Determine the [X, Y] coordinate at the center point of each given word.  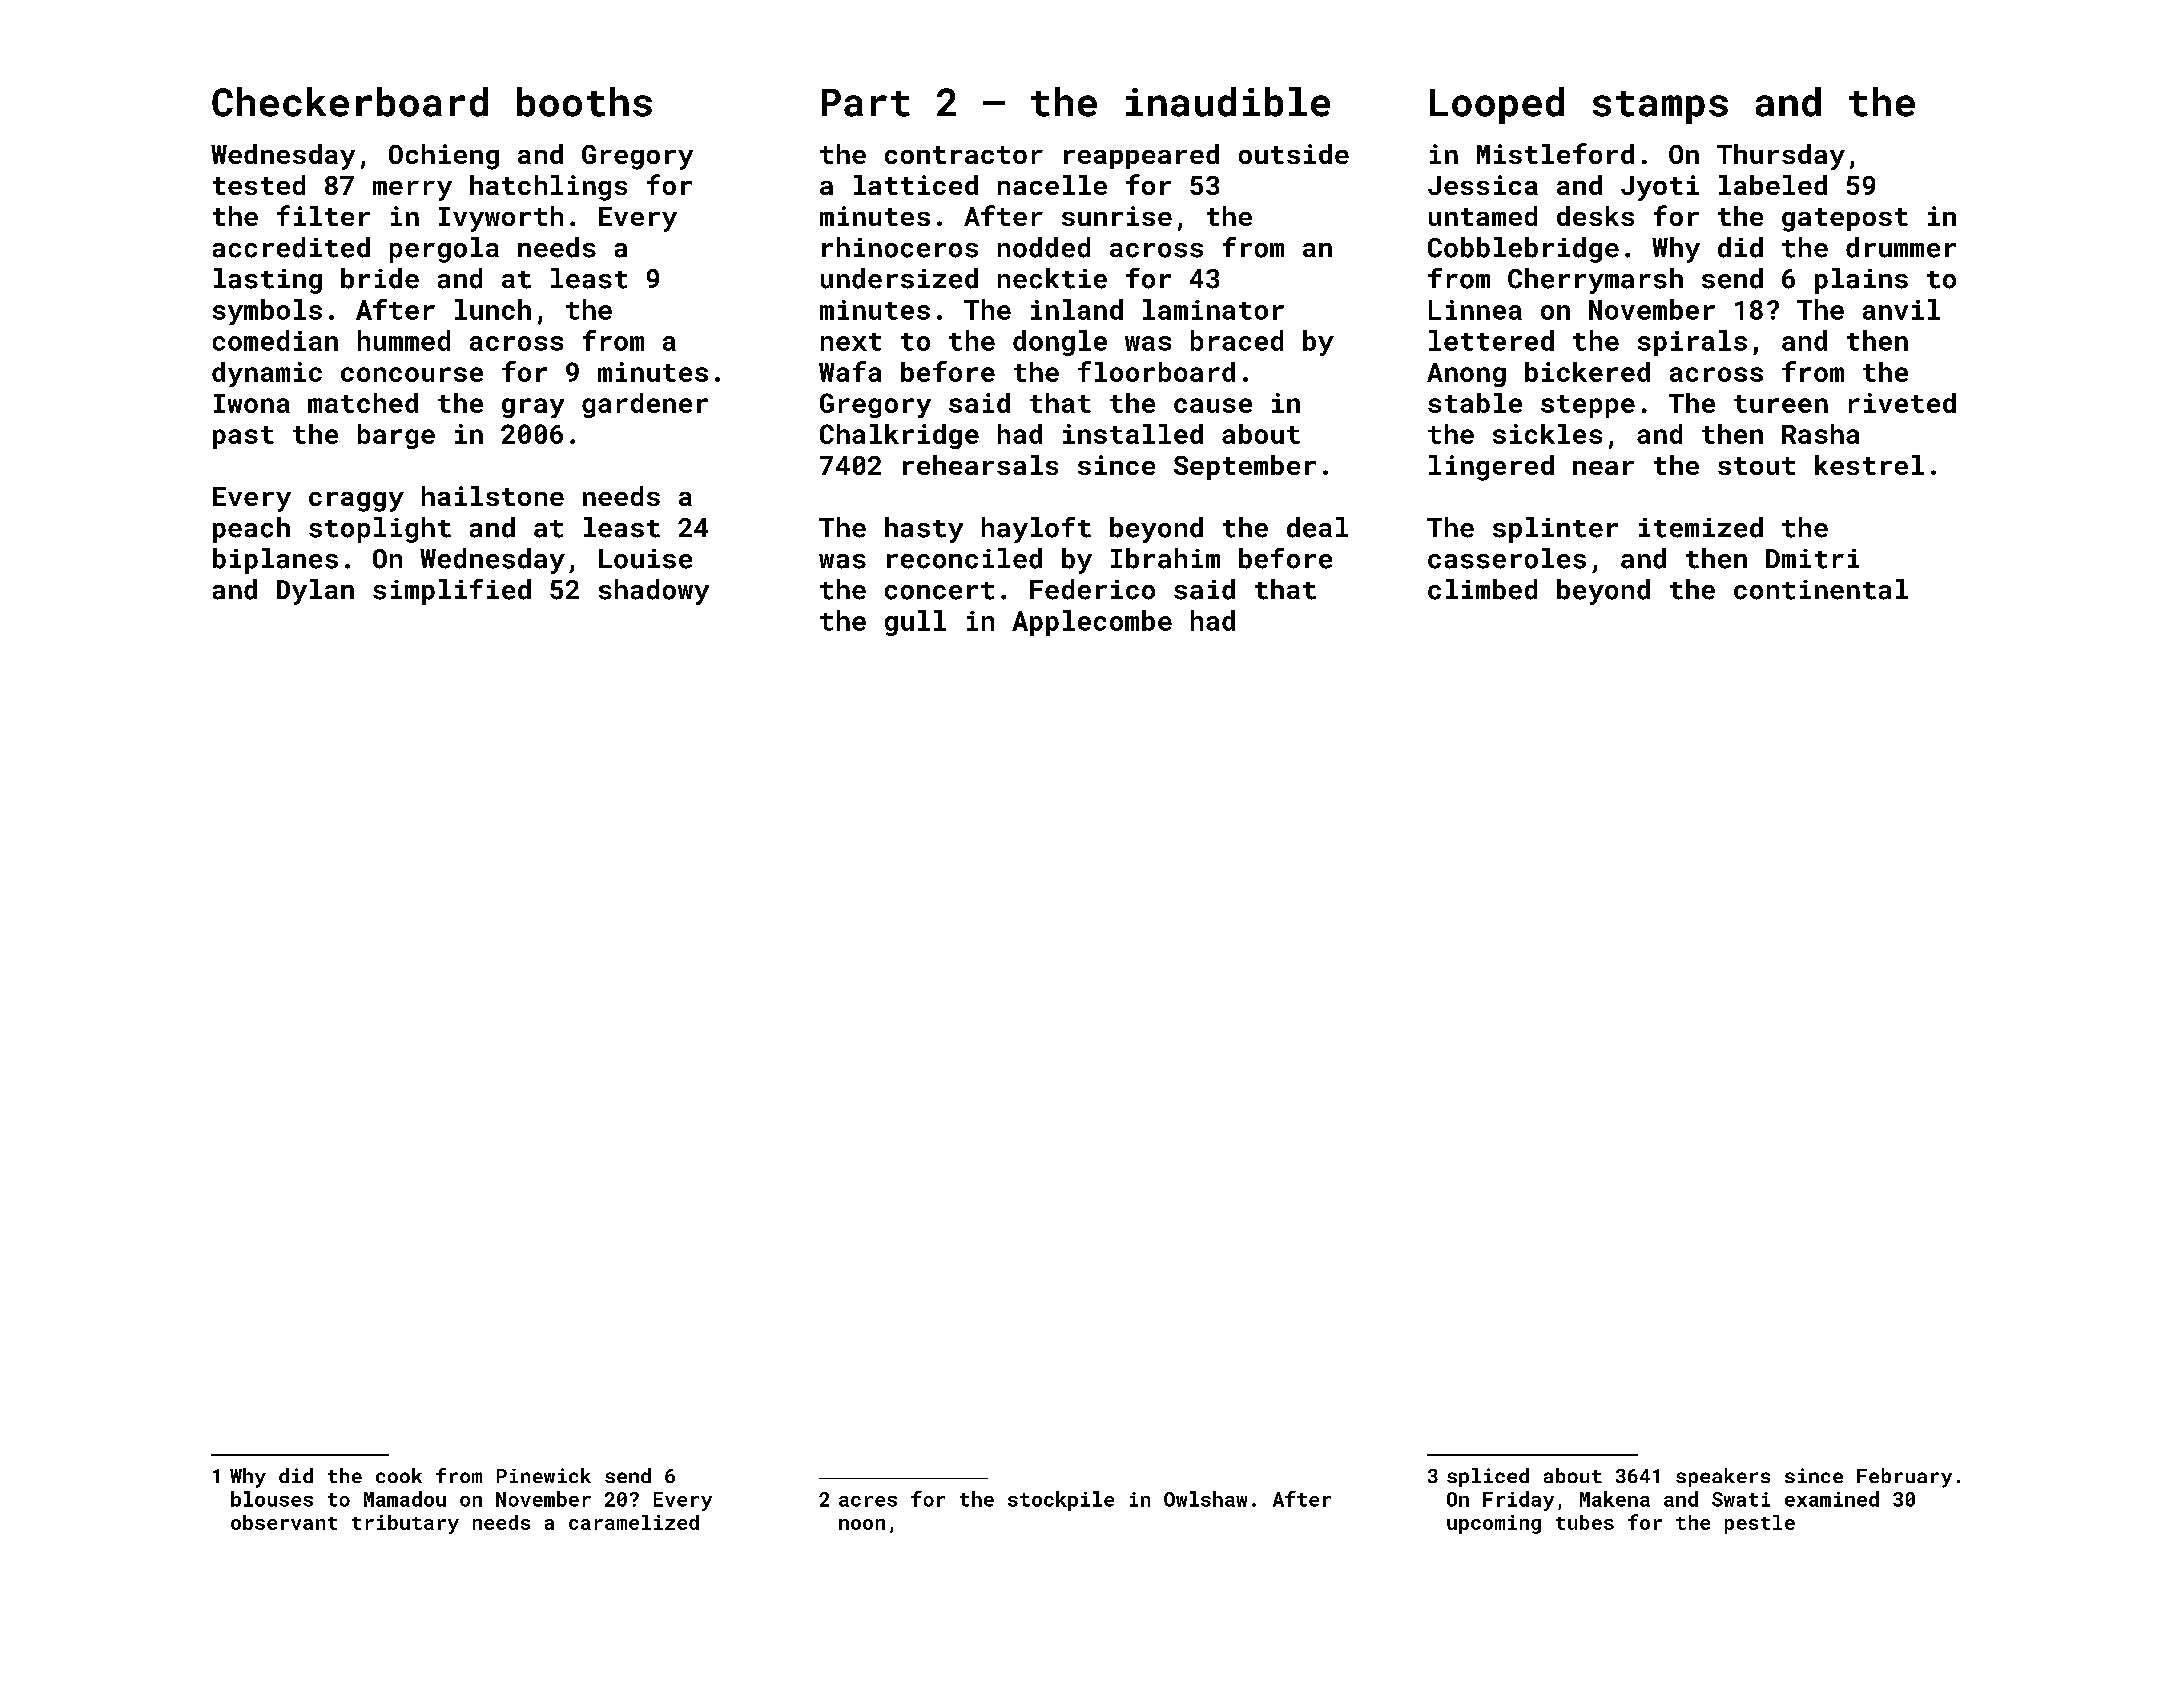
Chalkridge [899, 436]
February [1904, 1478]
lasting [268, 281]
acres [868, 1501]
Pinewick [544, 1475]
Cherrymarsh [1595, 281]
